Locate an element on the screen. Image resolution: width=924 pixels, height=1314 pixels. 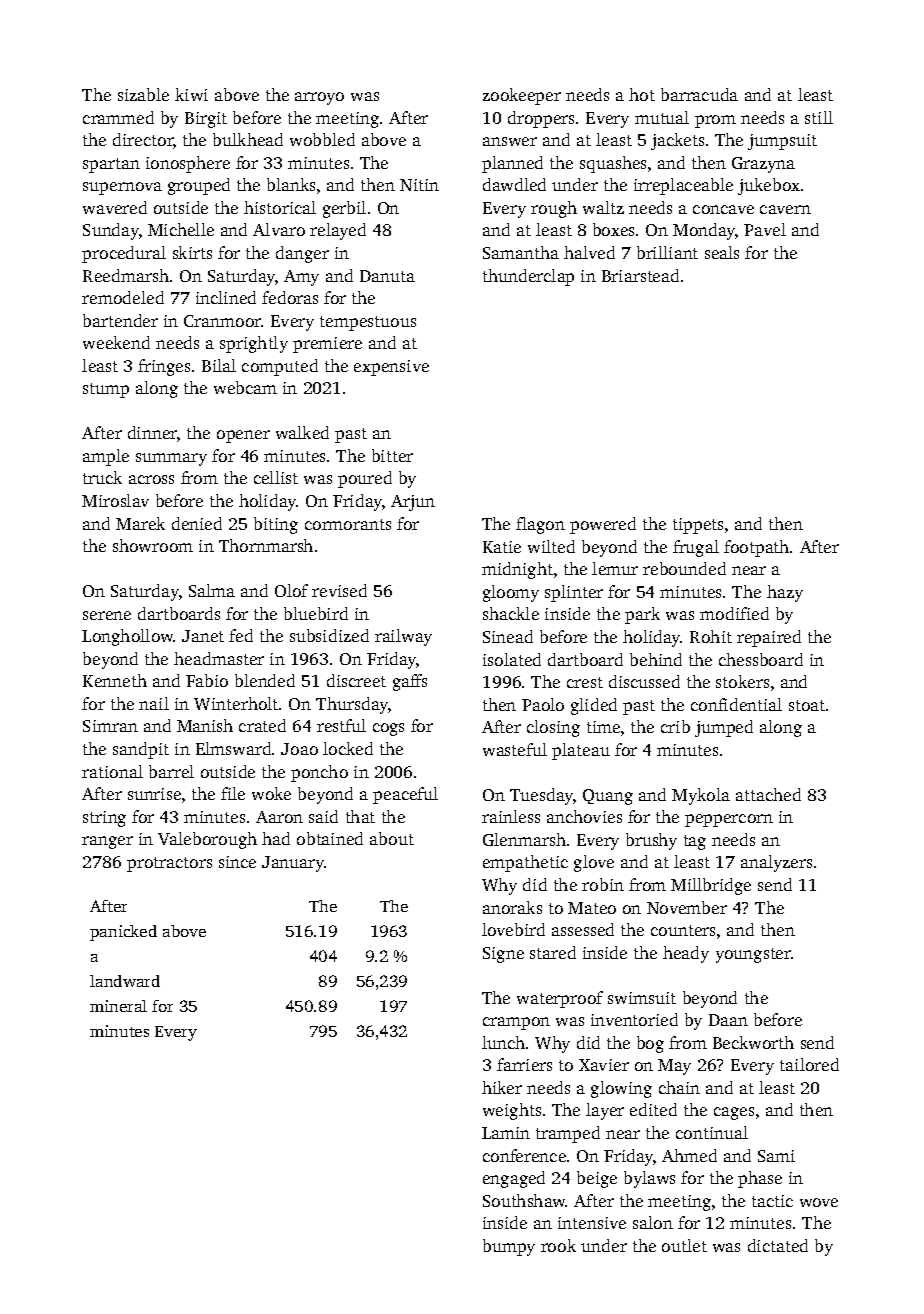
bitter is located at coordinates (392, 455).
